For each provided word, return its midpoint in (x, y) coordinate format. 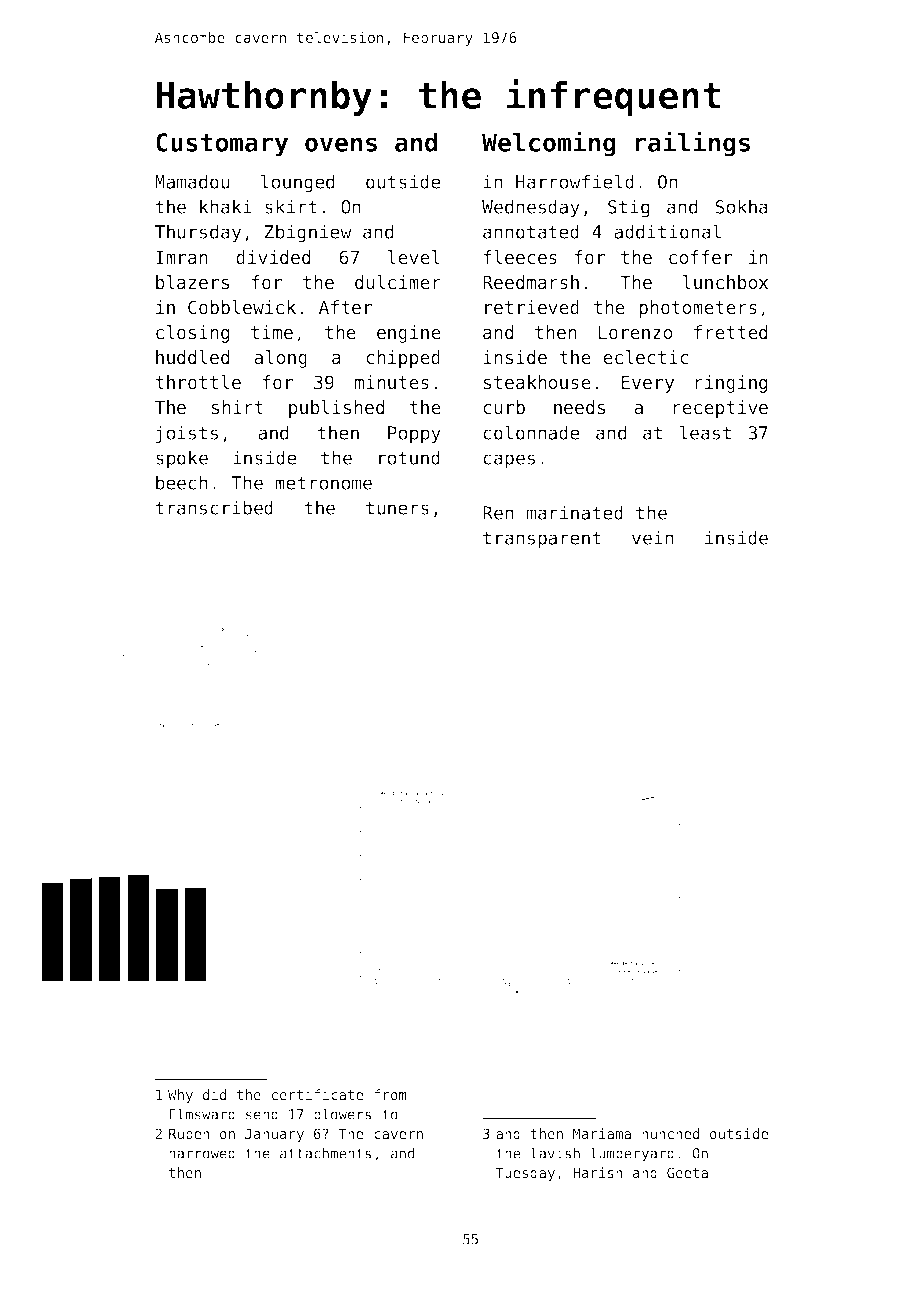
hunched (670, 1133)
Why (180, 1096)
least (705, 432)
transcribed (214, 507)
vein (653, 537)
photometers (698, 309)
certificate (317, 1094)
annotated (531, 231)
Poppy (414, 435)
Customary (222, 145)
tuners (397, 508)
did (214, 1094)
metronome (323, 483)
